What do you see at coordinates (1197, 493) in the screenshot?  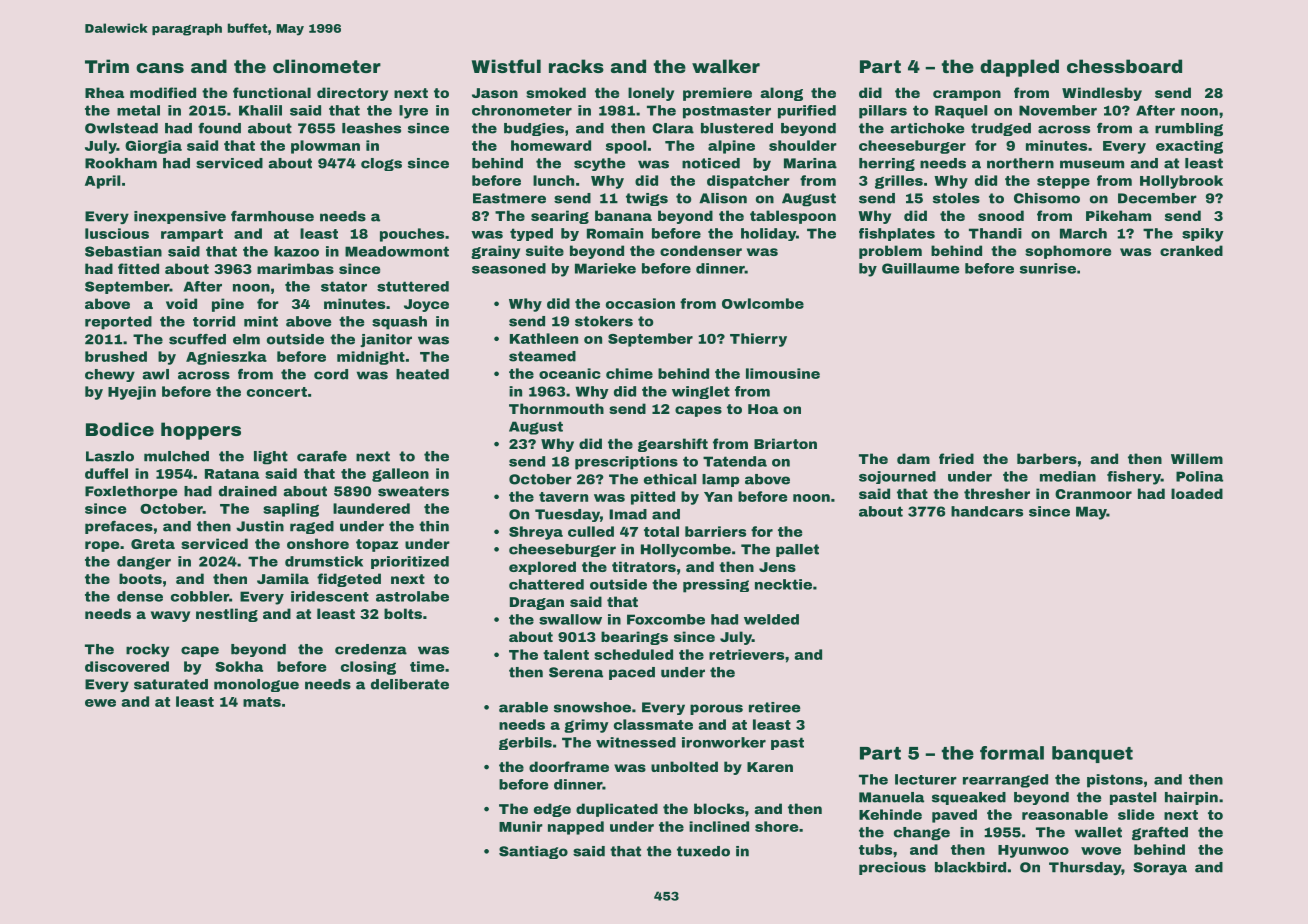 I see `loaded` at bounding box center [1197, 493].
